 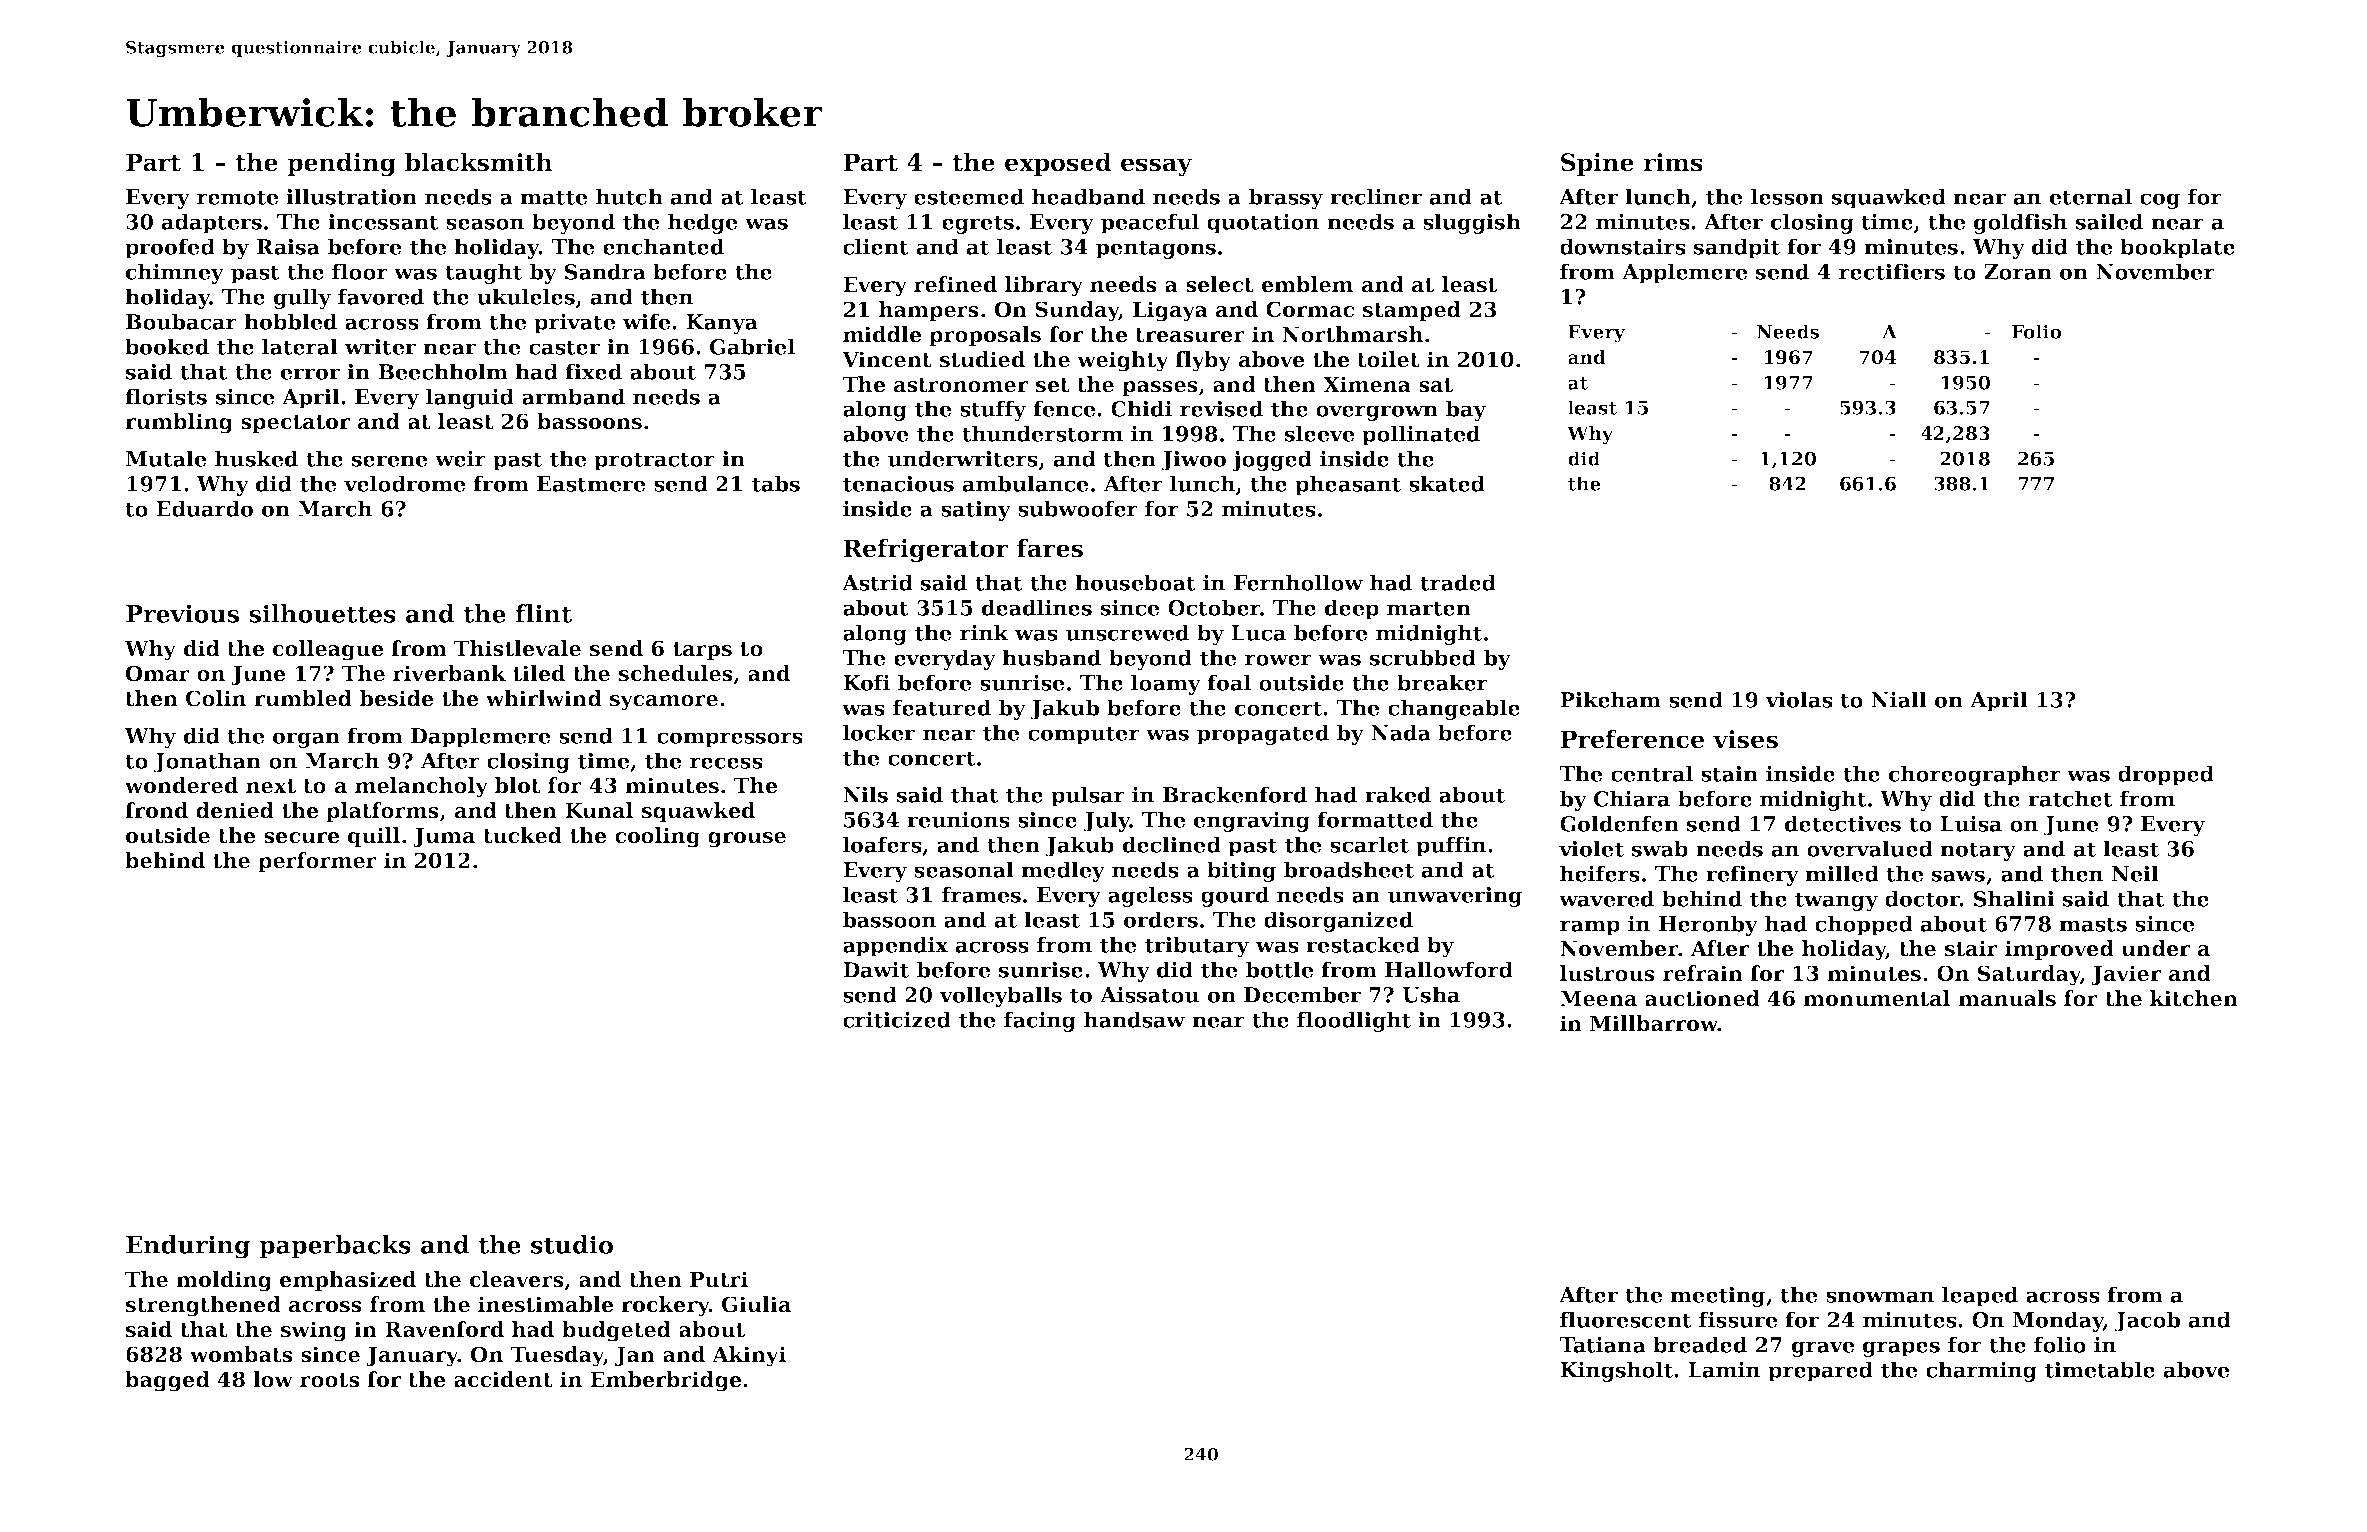 What do you see at coordinates (335, 1247) in the image?
I see `paperbacks` at bounding box center [335, 1247].
